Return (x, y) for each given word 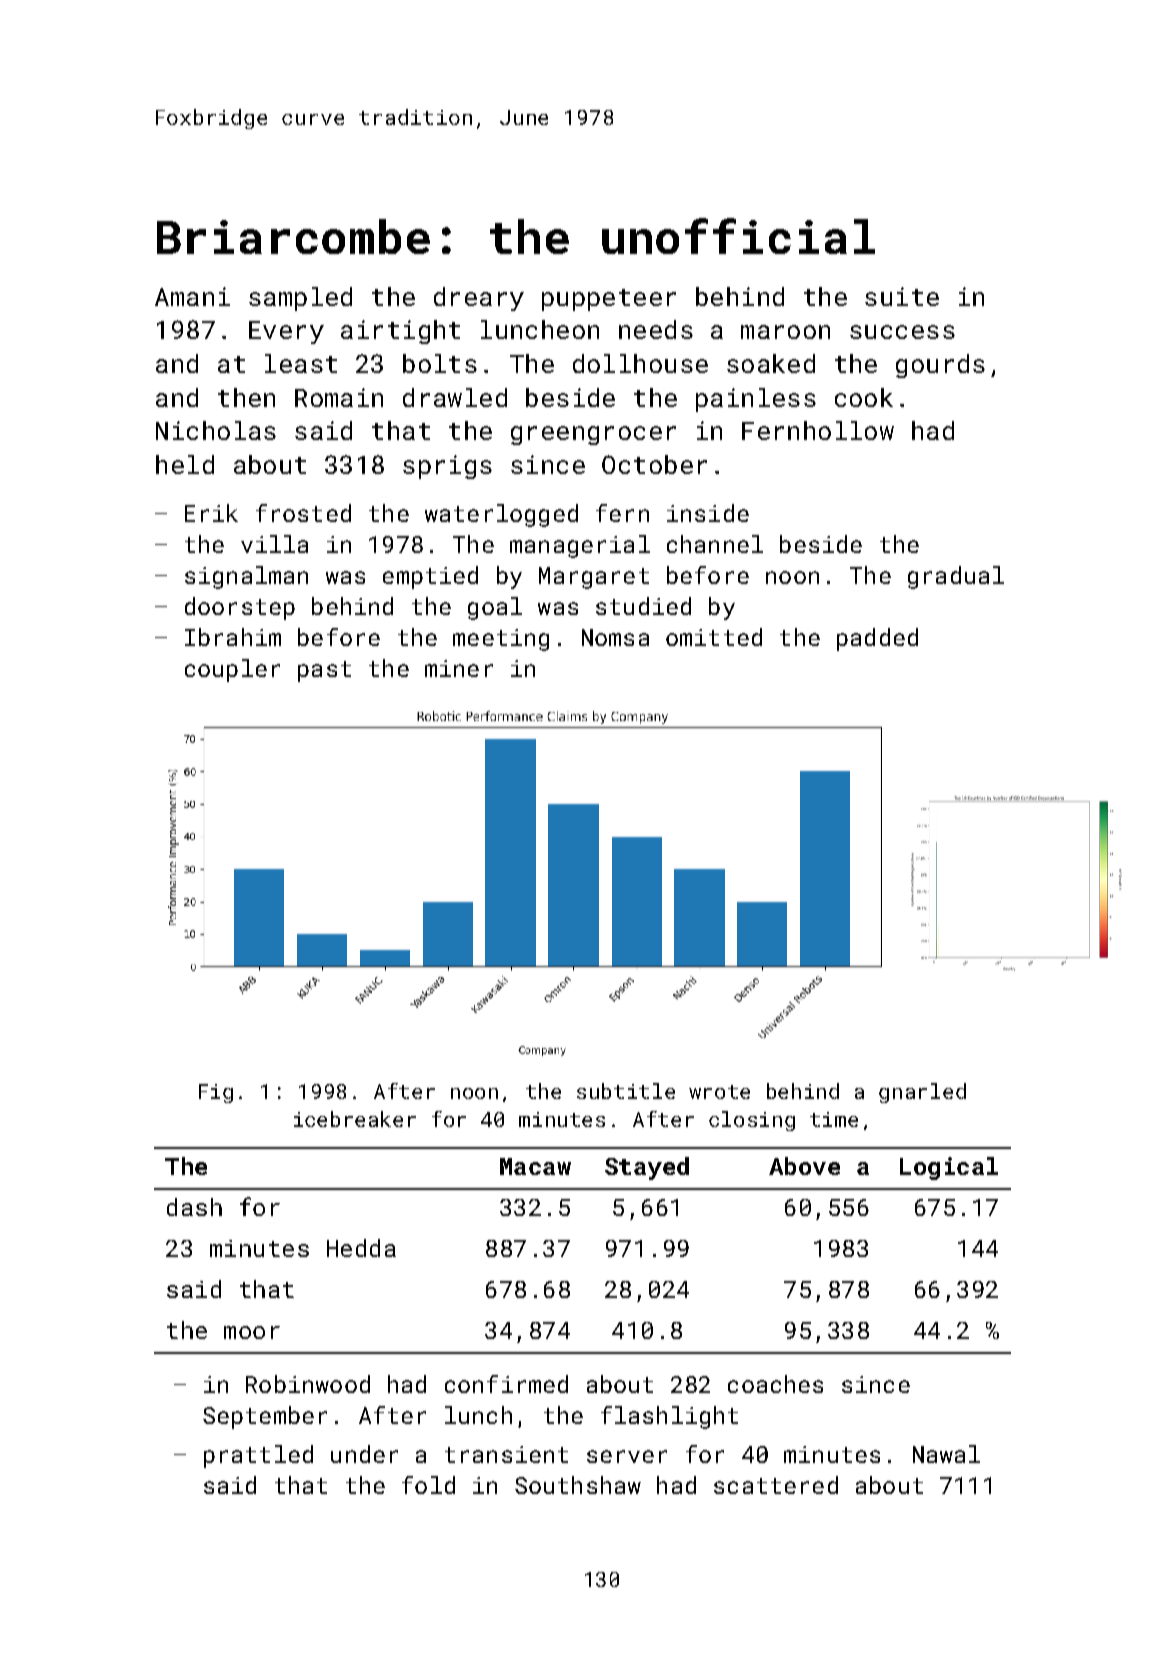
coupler (232, 670)
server (627, 1456)
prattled (258, 1456)
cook (864, 397)
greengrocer (593, 435)
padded (877, 639)
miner (459, 668)
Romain (339, 397)
